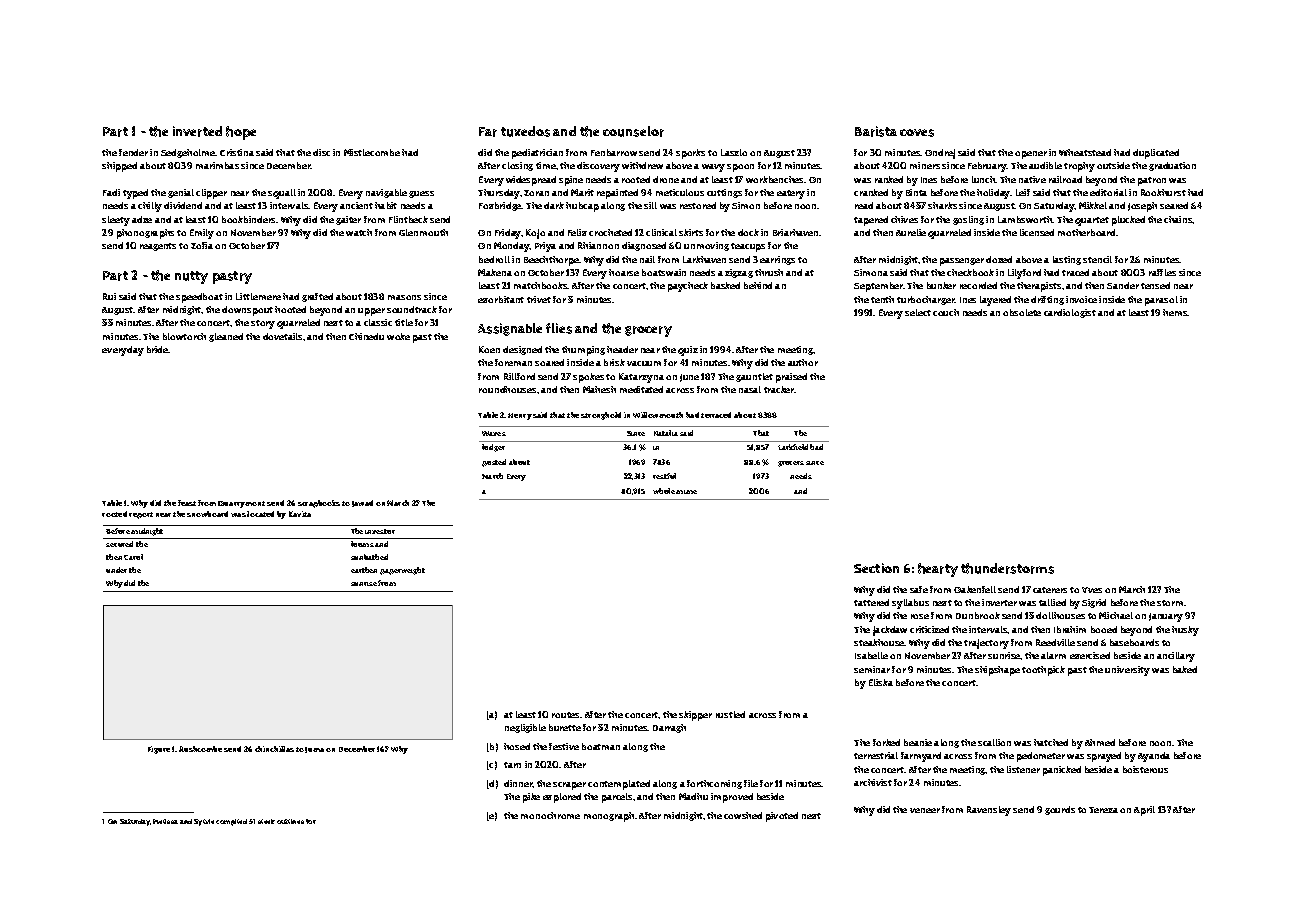 The width and height of the image is (1308, 924). What do you see at coordinates (1185, 669) in the image?
I see `baked` at bounding box center [1185, 669].
